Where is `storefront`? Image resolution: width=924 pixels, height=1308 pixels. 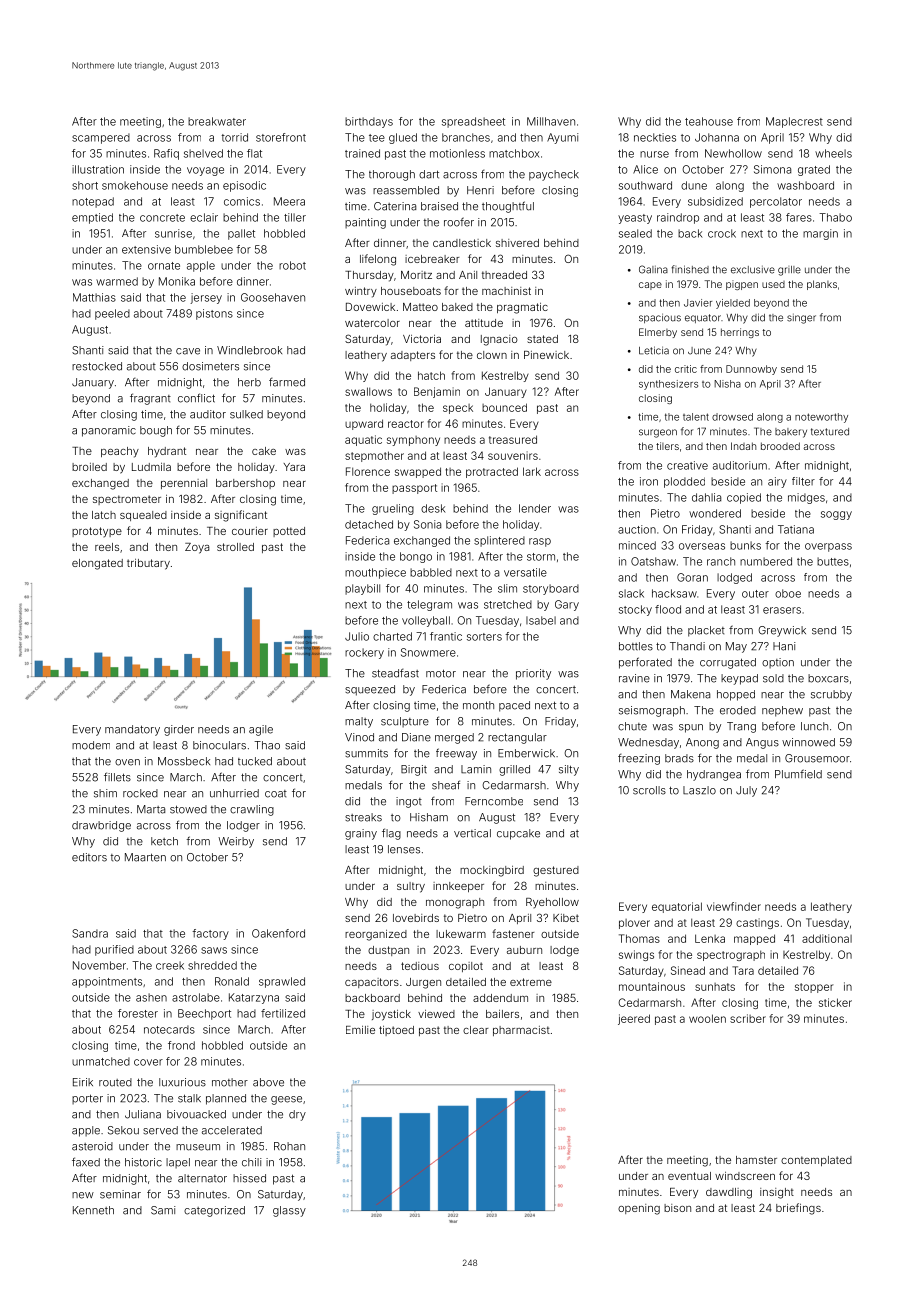 storefront is located at coordinates (281, 137).
